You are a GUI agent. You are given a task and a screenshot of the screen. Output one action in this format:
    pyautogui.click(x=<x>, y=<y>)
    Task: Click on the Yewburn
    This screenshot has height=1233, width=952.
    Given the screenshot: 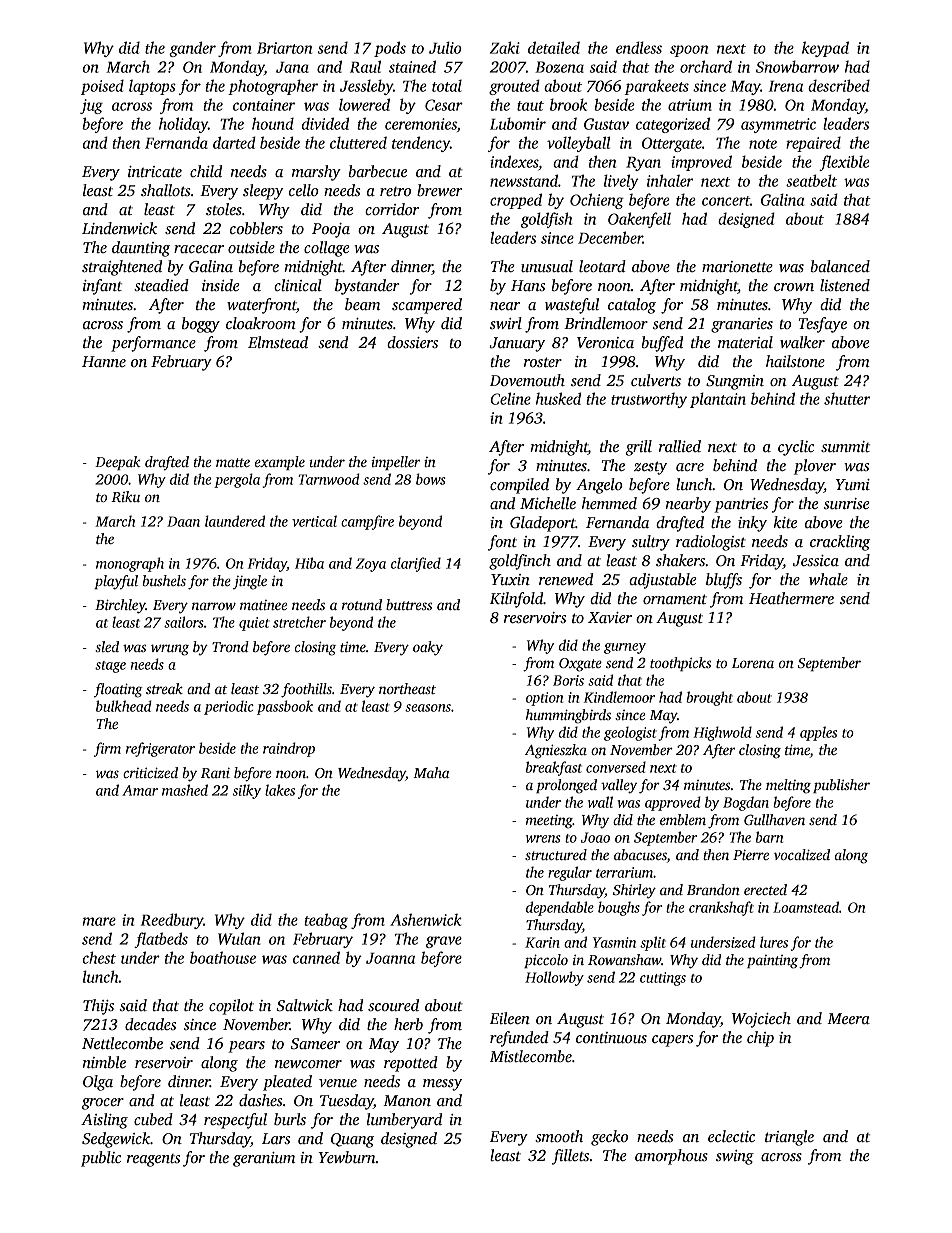 What is the action you would take?
    pyautogui.click(x=347, y=1157)
